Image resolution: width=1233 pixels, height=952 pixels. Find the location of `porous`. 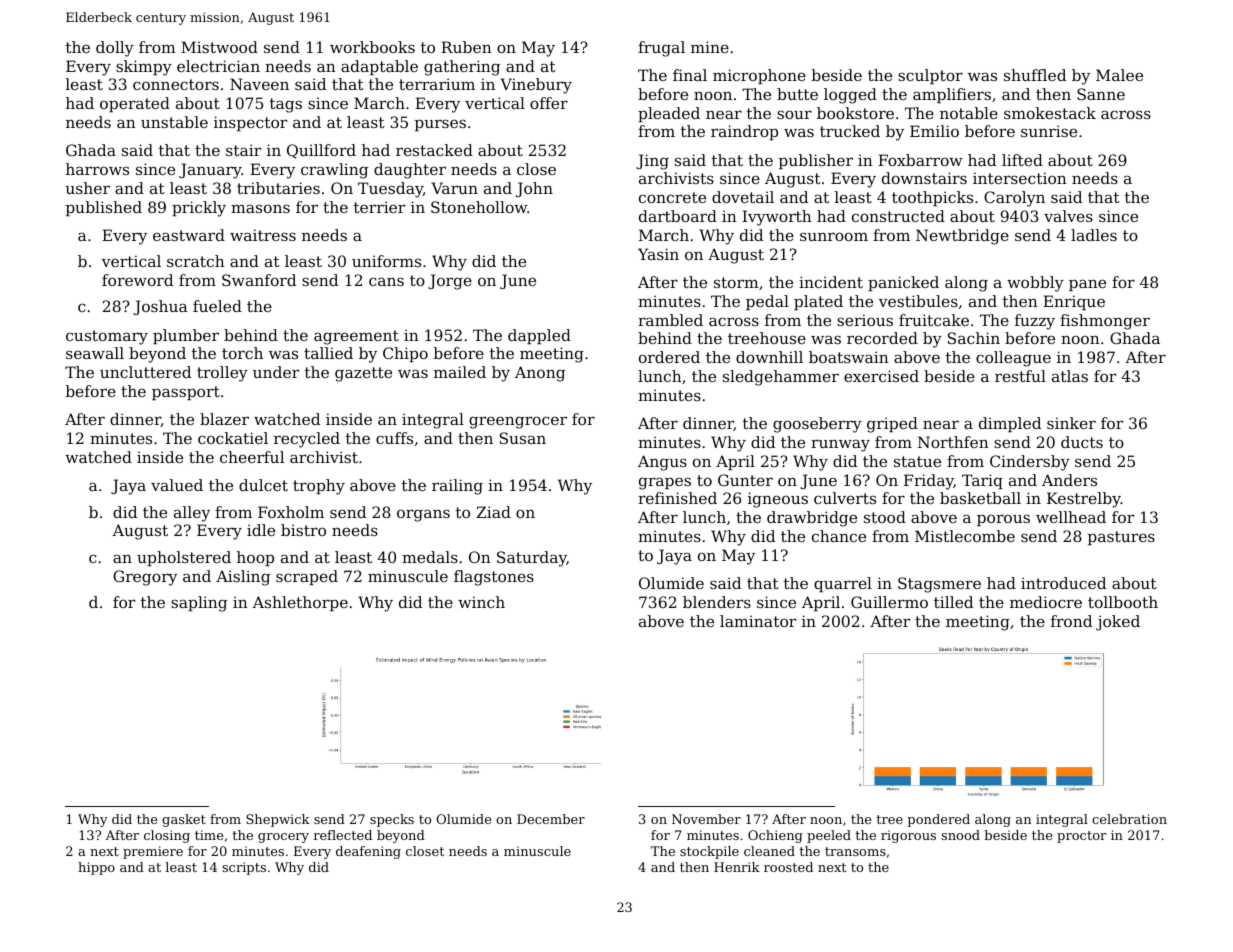

porous is located at coordinates (1003, 520).
